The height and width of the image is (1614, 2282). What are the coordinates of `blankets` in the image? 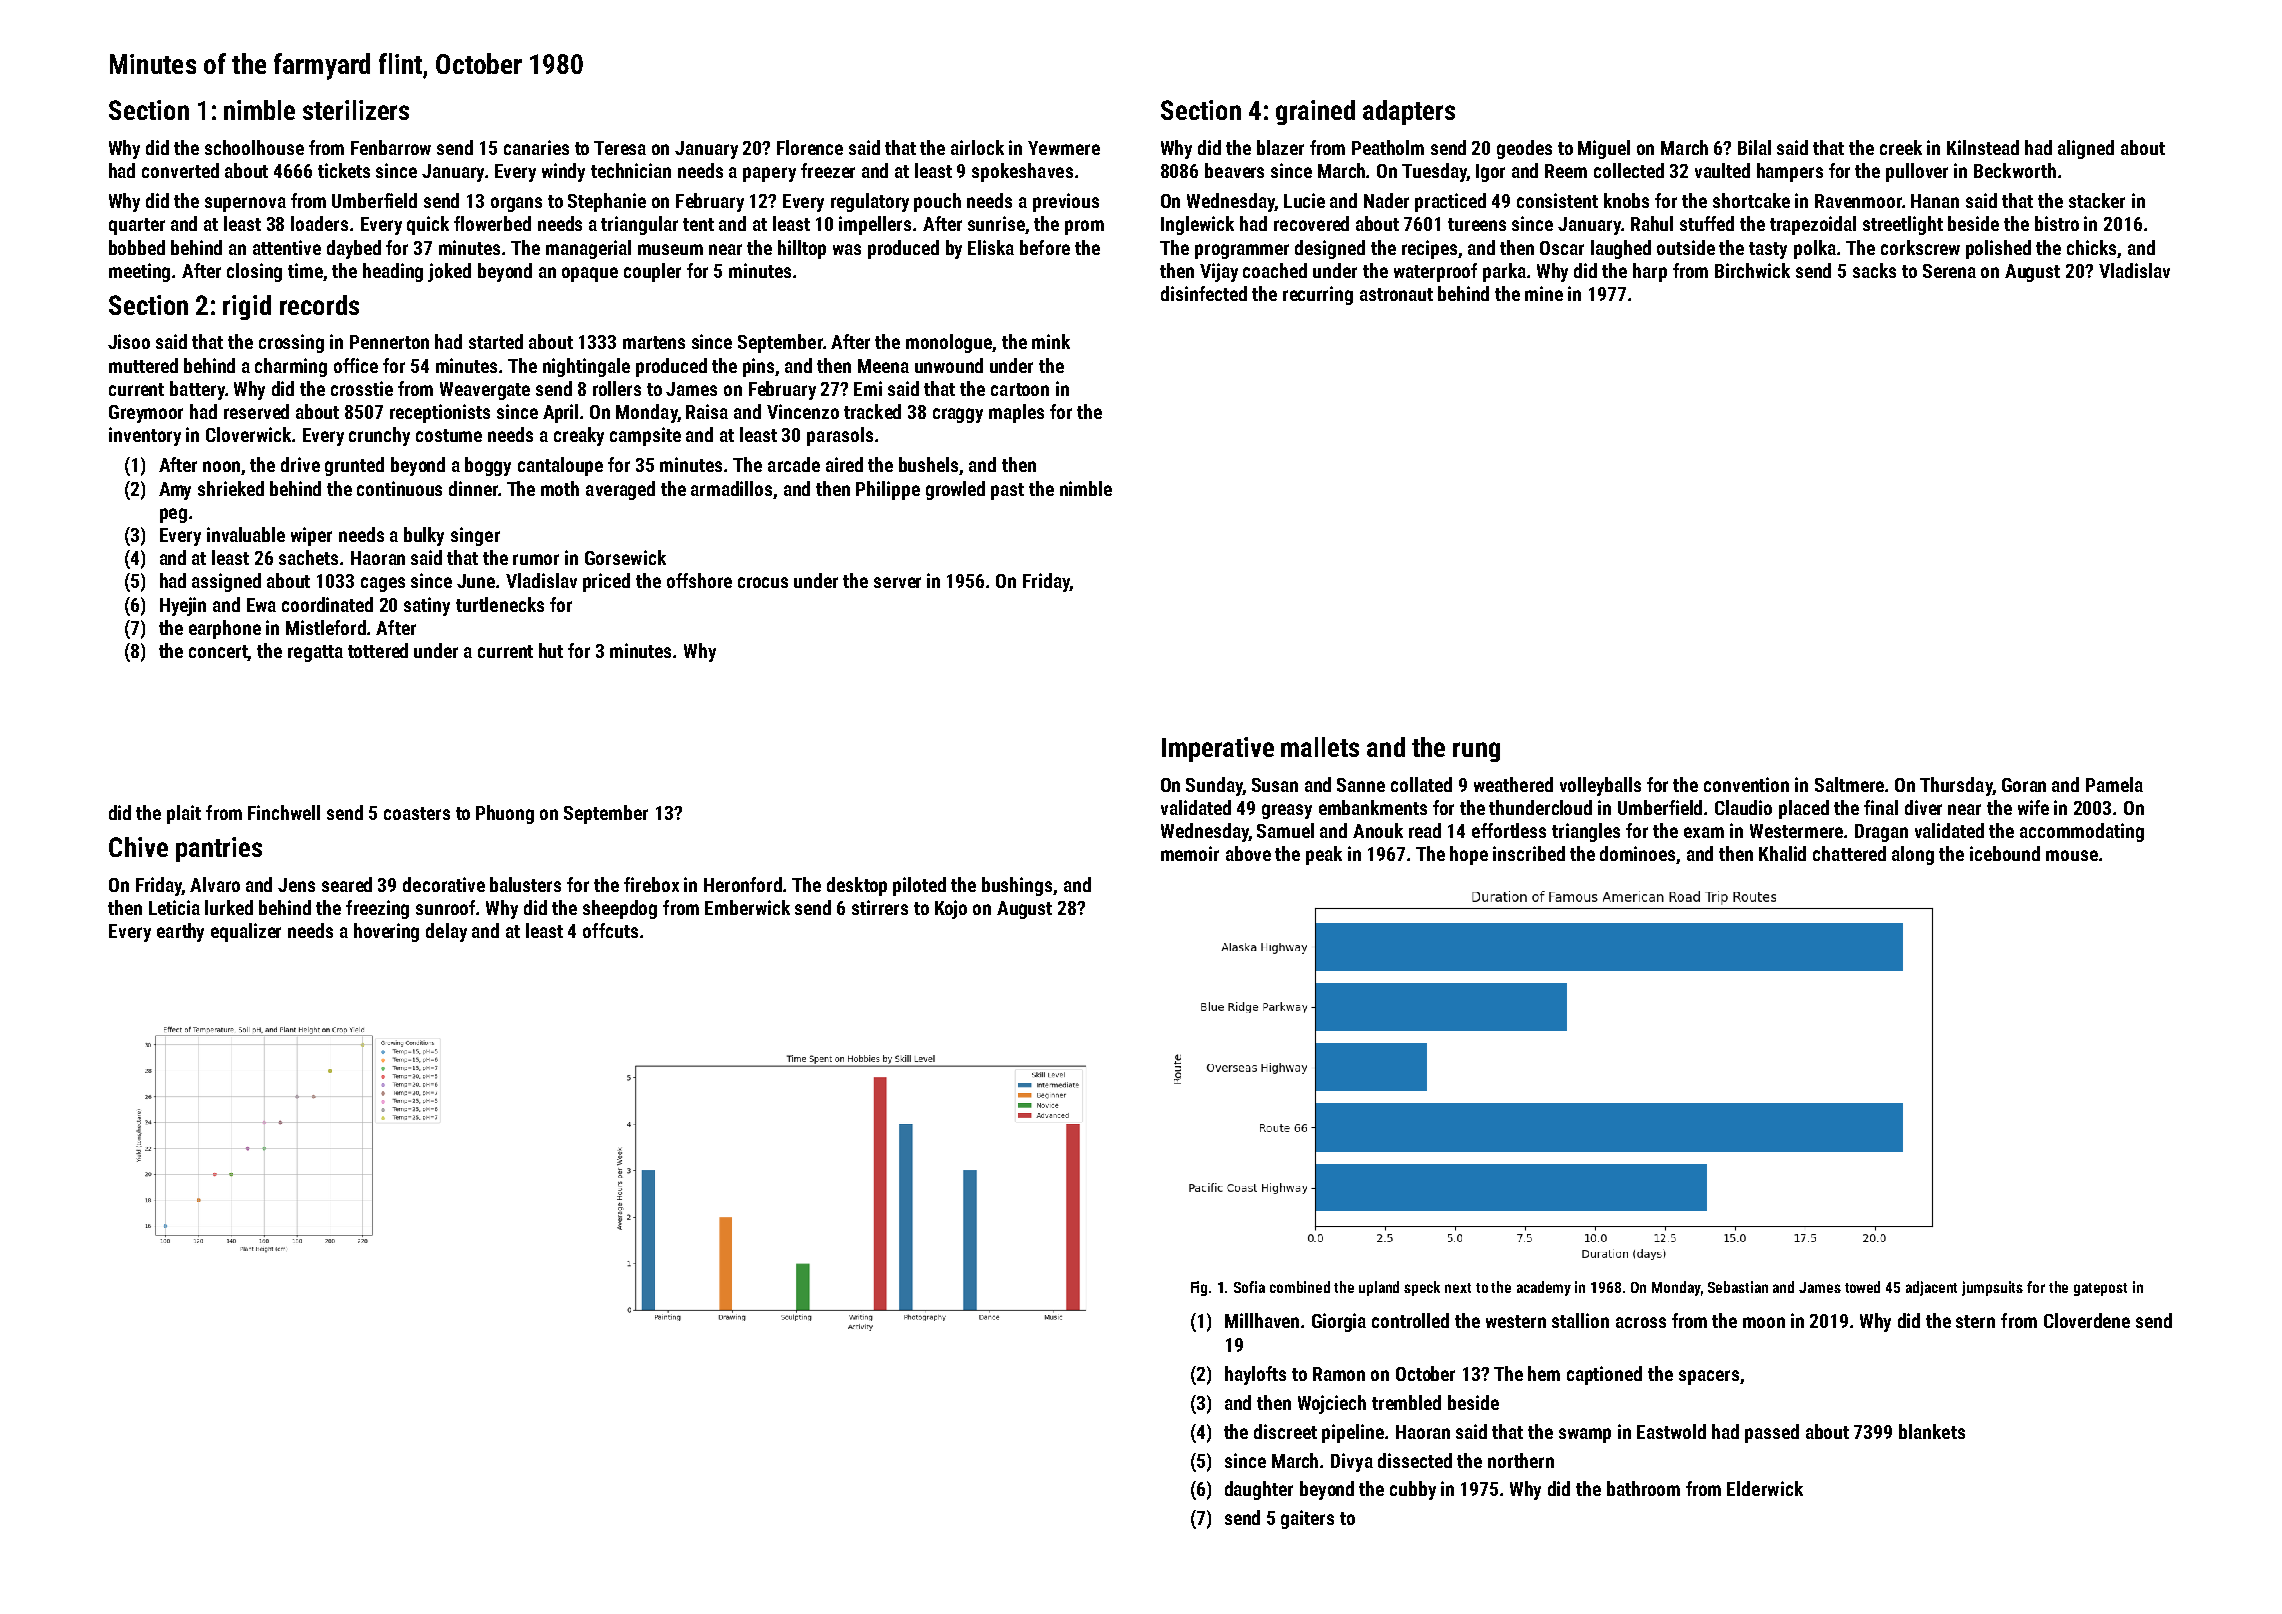 It's located at (1932, 1431).
